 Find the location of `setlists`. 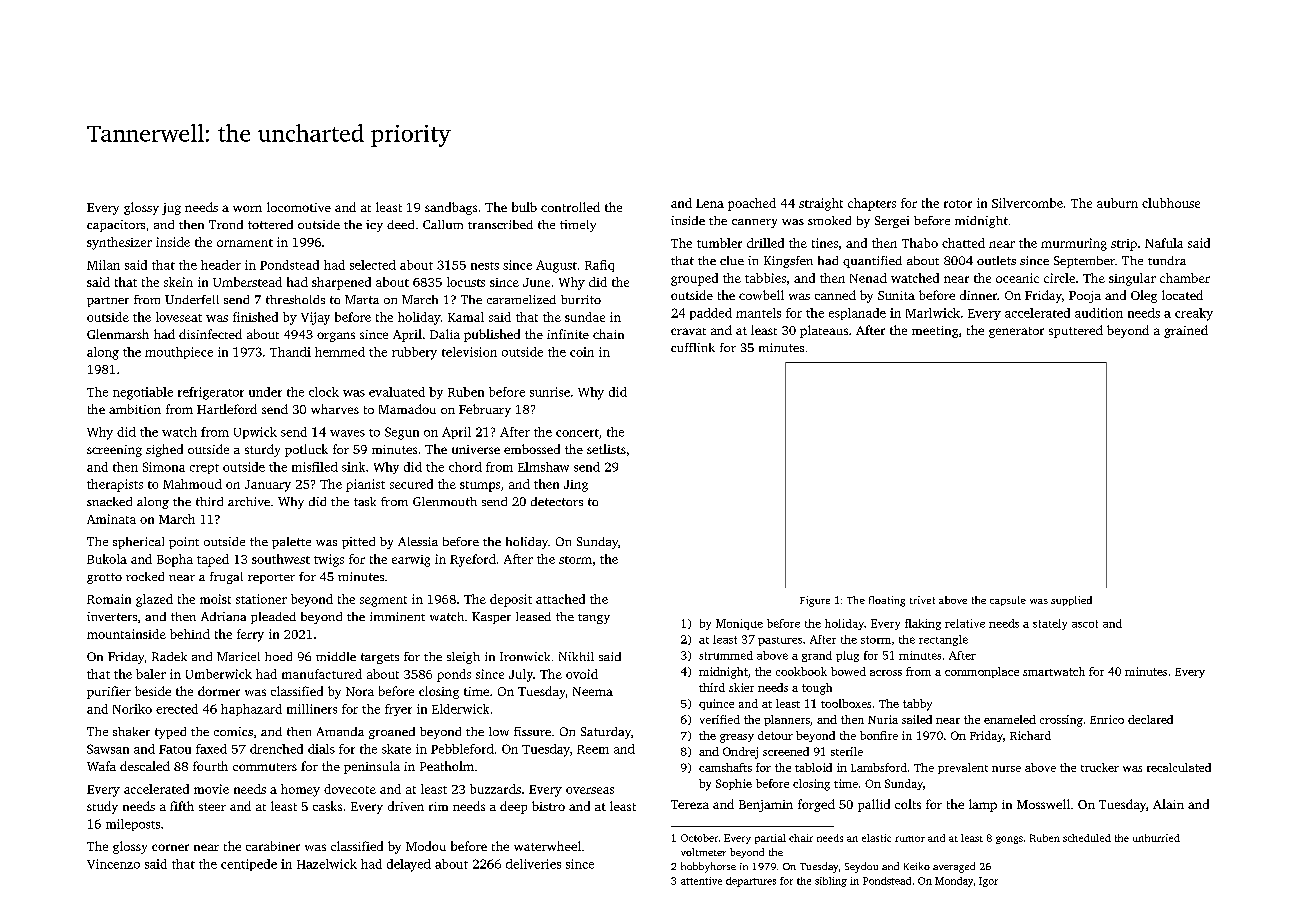

setlists is located at coordinates (606, 449).
